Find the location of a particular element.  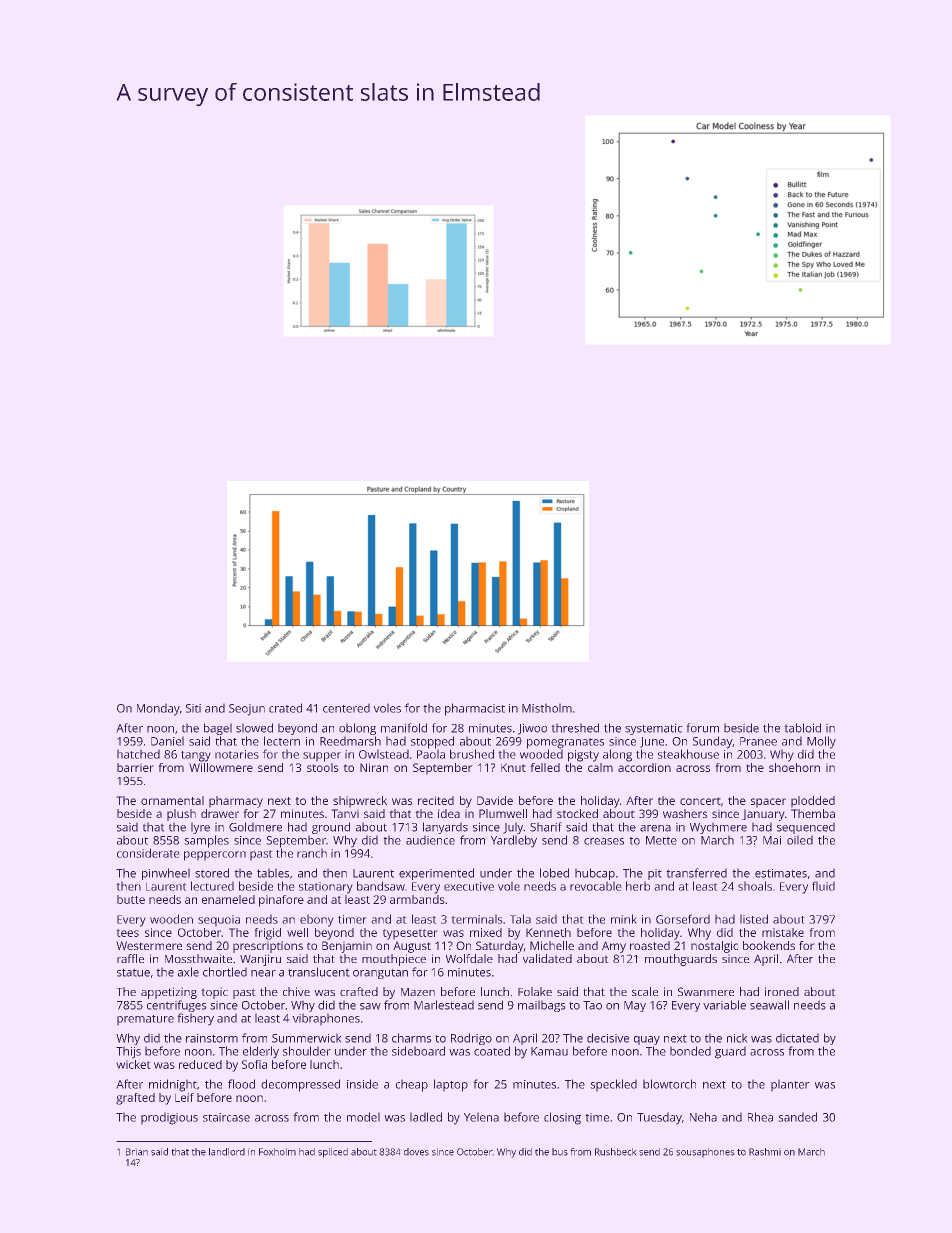

Brian is located at coordinates (137, 1152).
